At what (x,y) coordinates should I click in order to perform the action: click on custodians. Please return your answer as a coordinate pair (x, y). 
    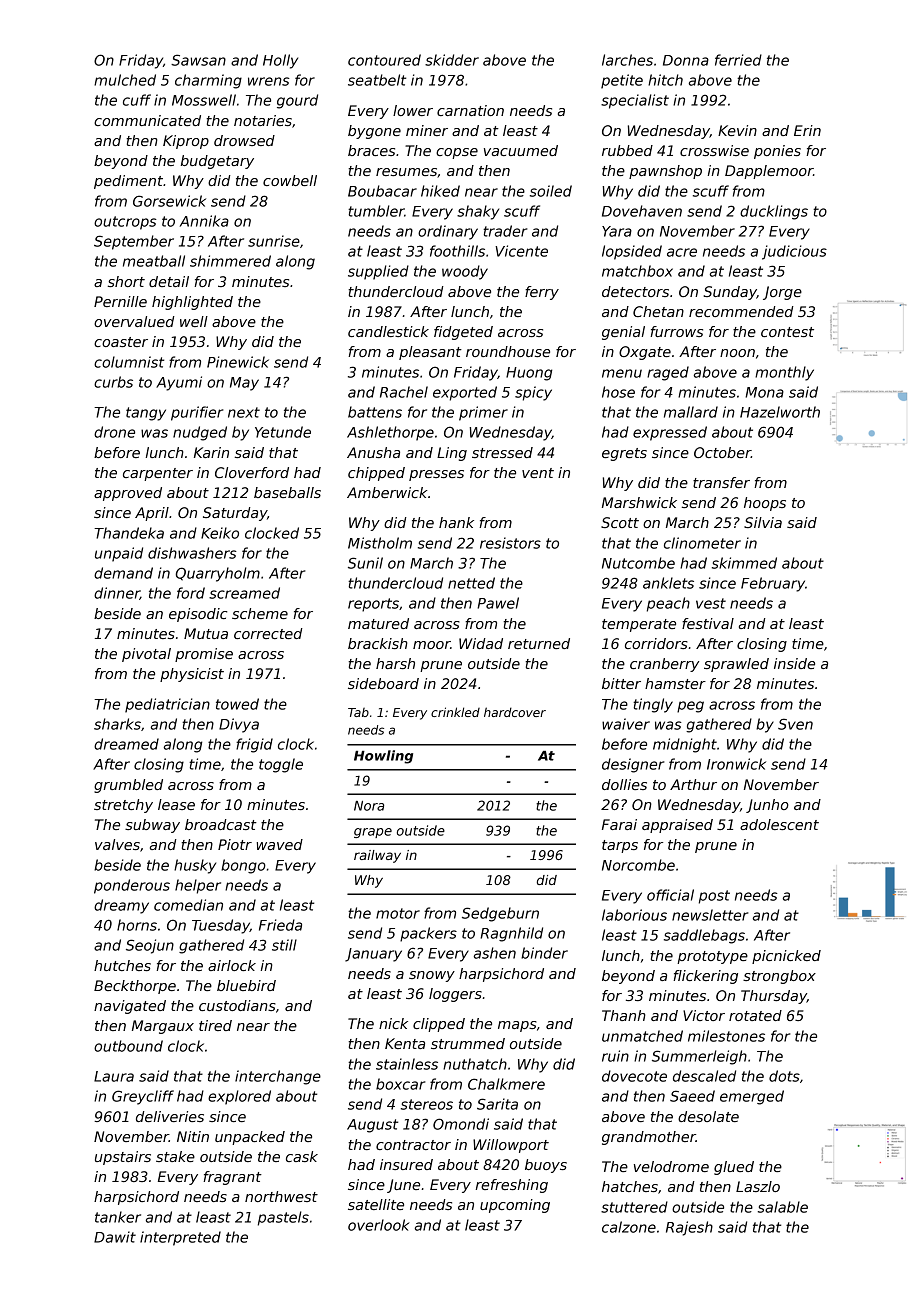
    Looking at the image, I should click on (237, 1005).
